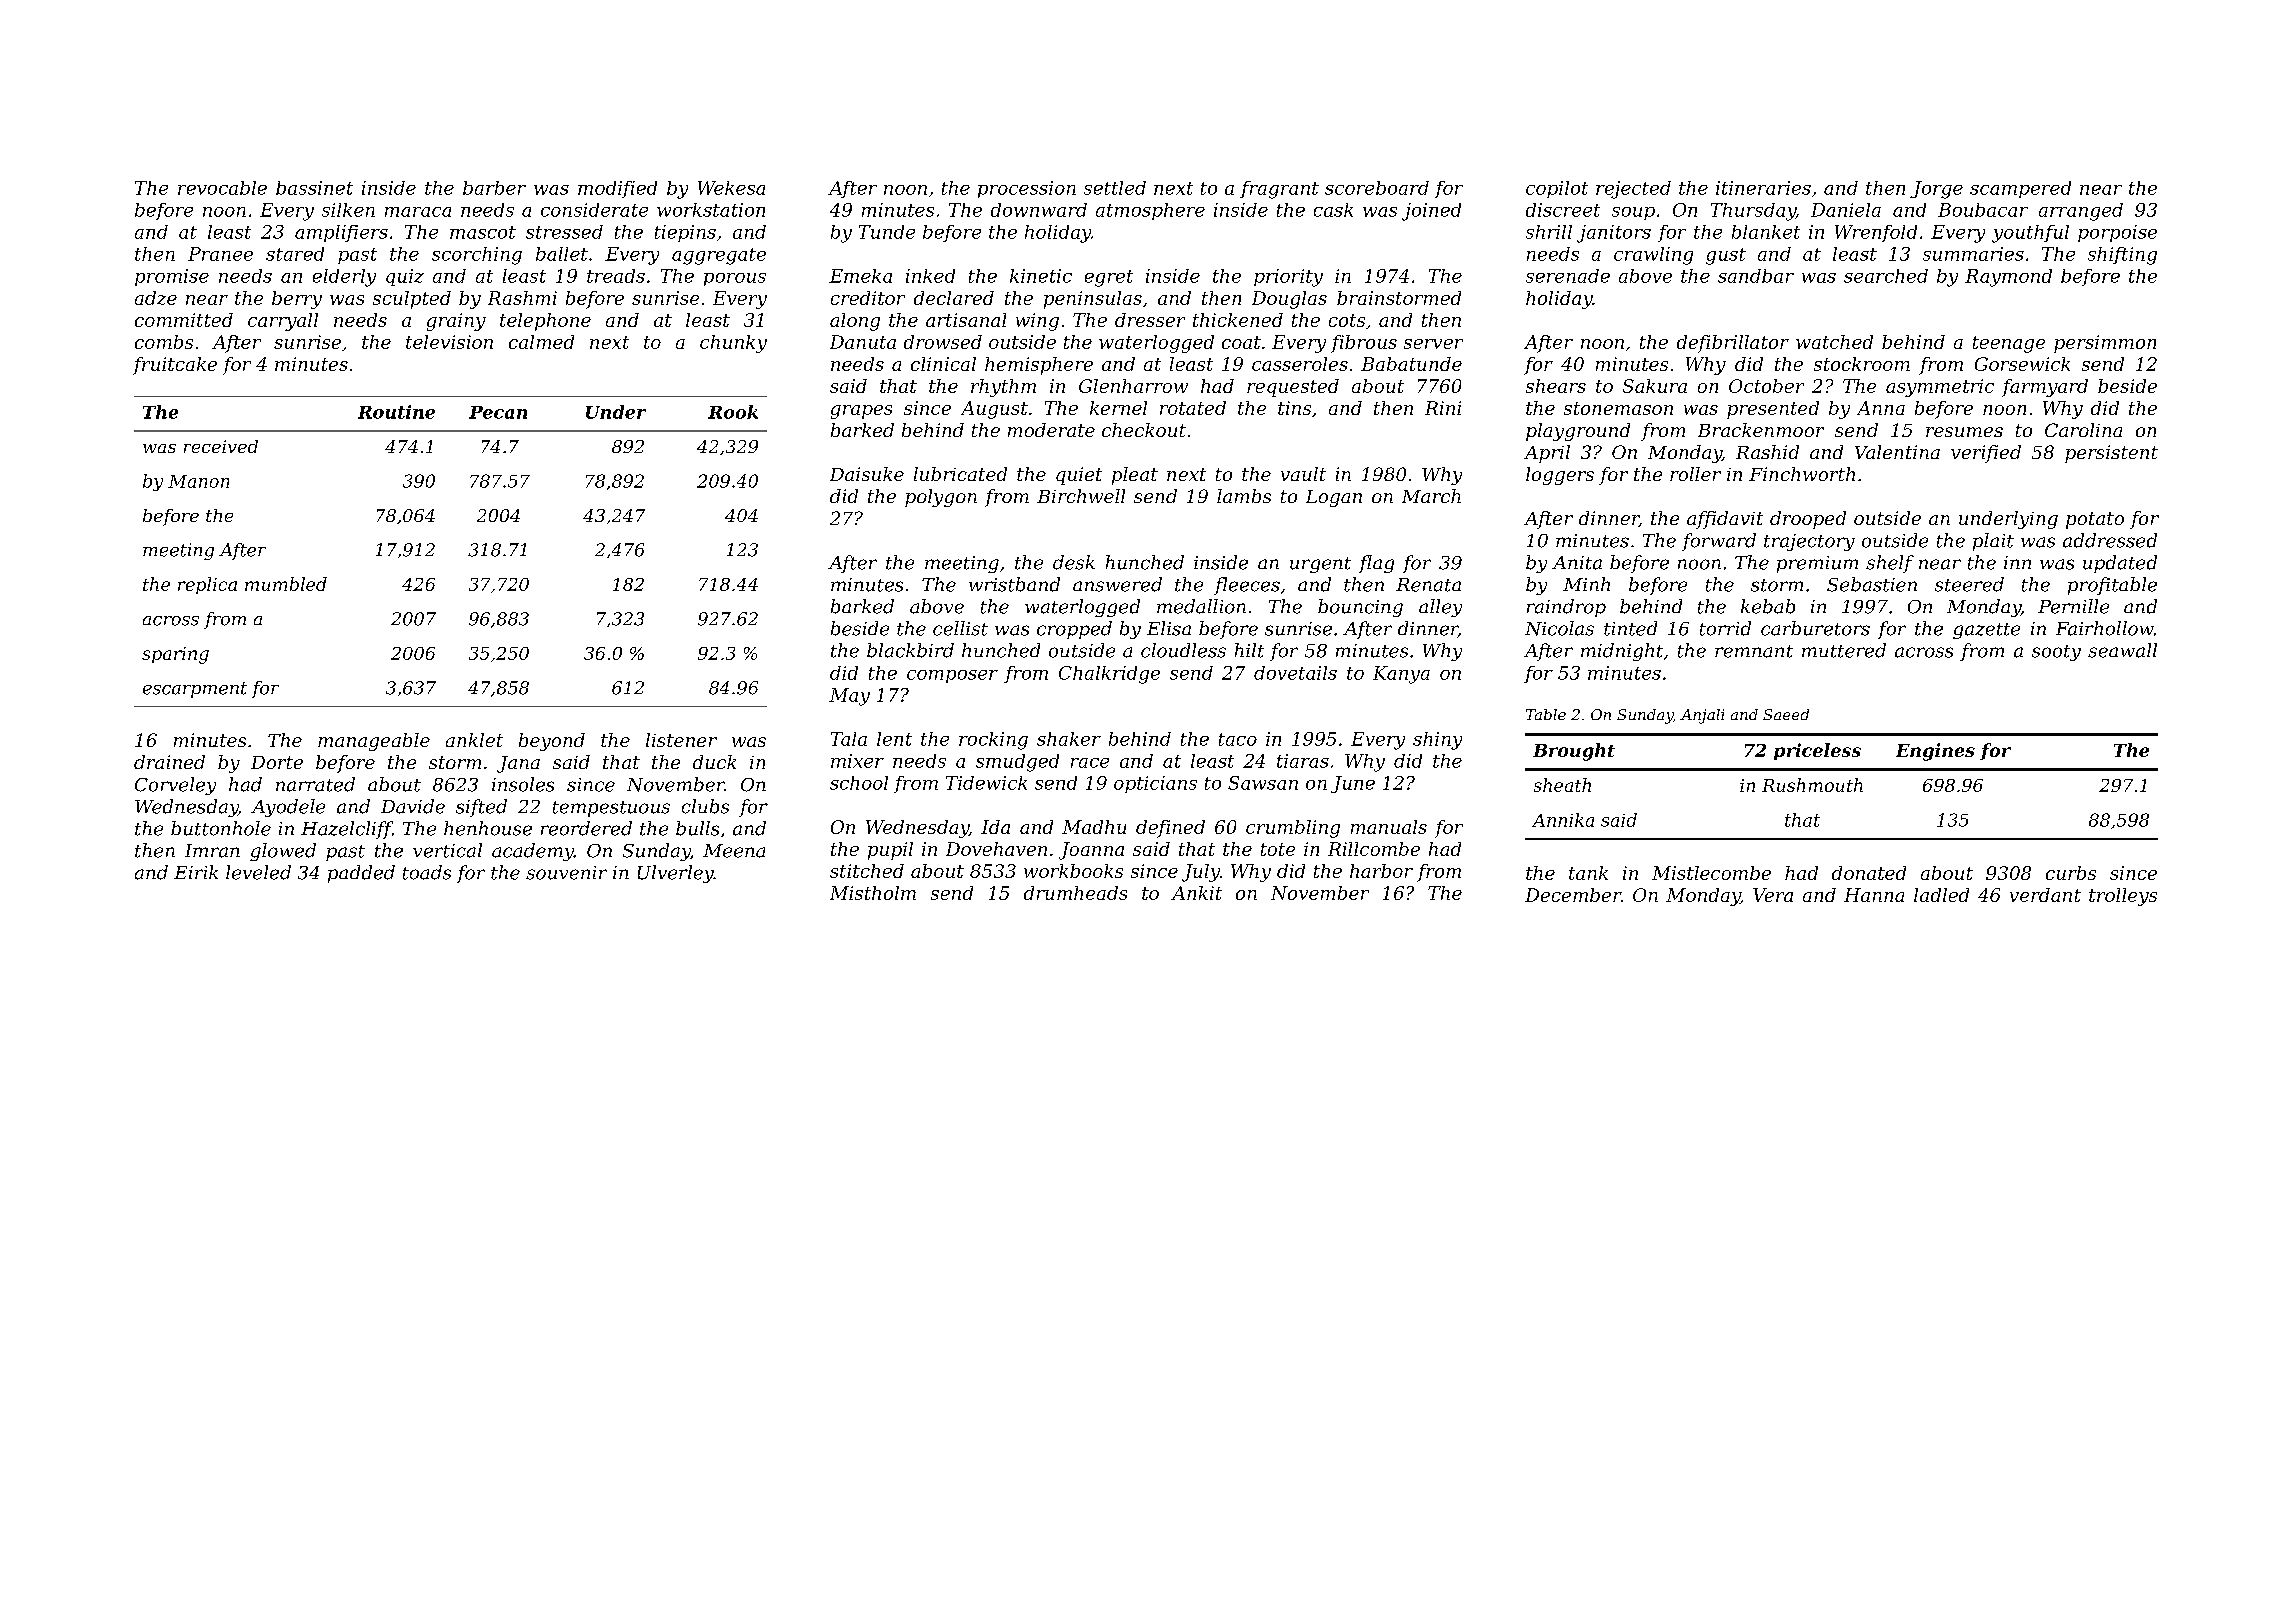 The height and width of the screenshot is (1620, 2292). What do you see at coordinates (169, 762) in the screenshot?
I see `drained` at bounding box center [169, 762].
